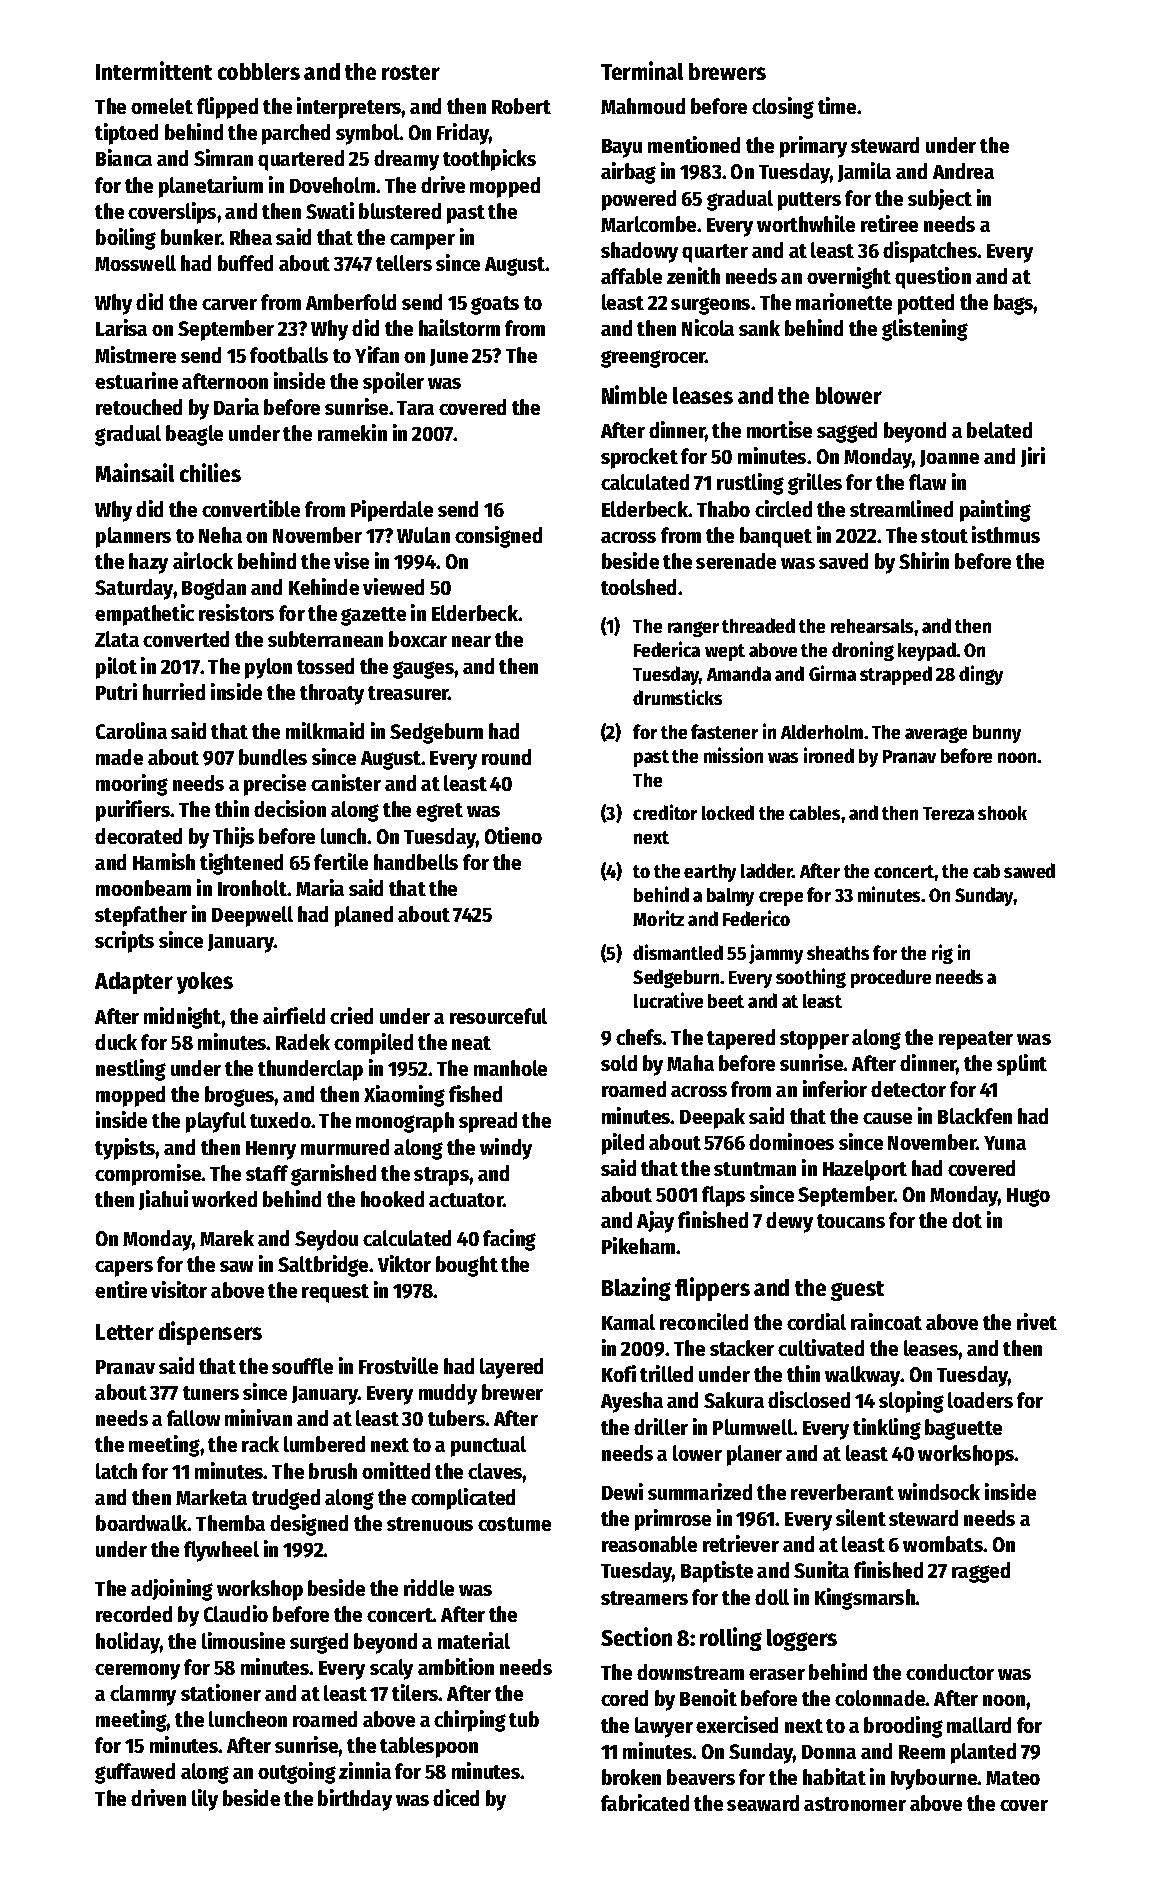 Image resolution: width=1155 pixels, height=1902 pixels. Describe the element at coordinates (1037, 1321) in the page. I see `rivet` at that location.
